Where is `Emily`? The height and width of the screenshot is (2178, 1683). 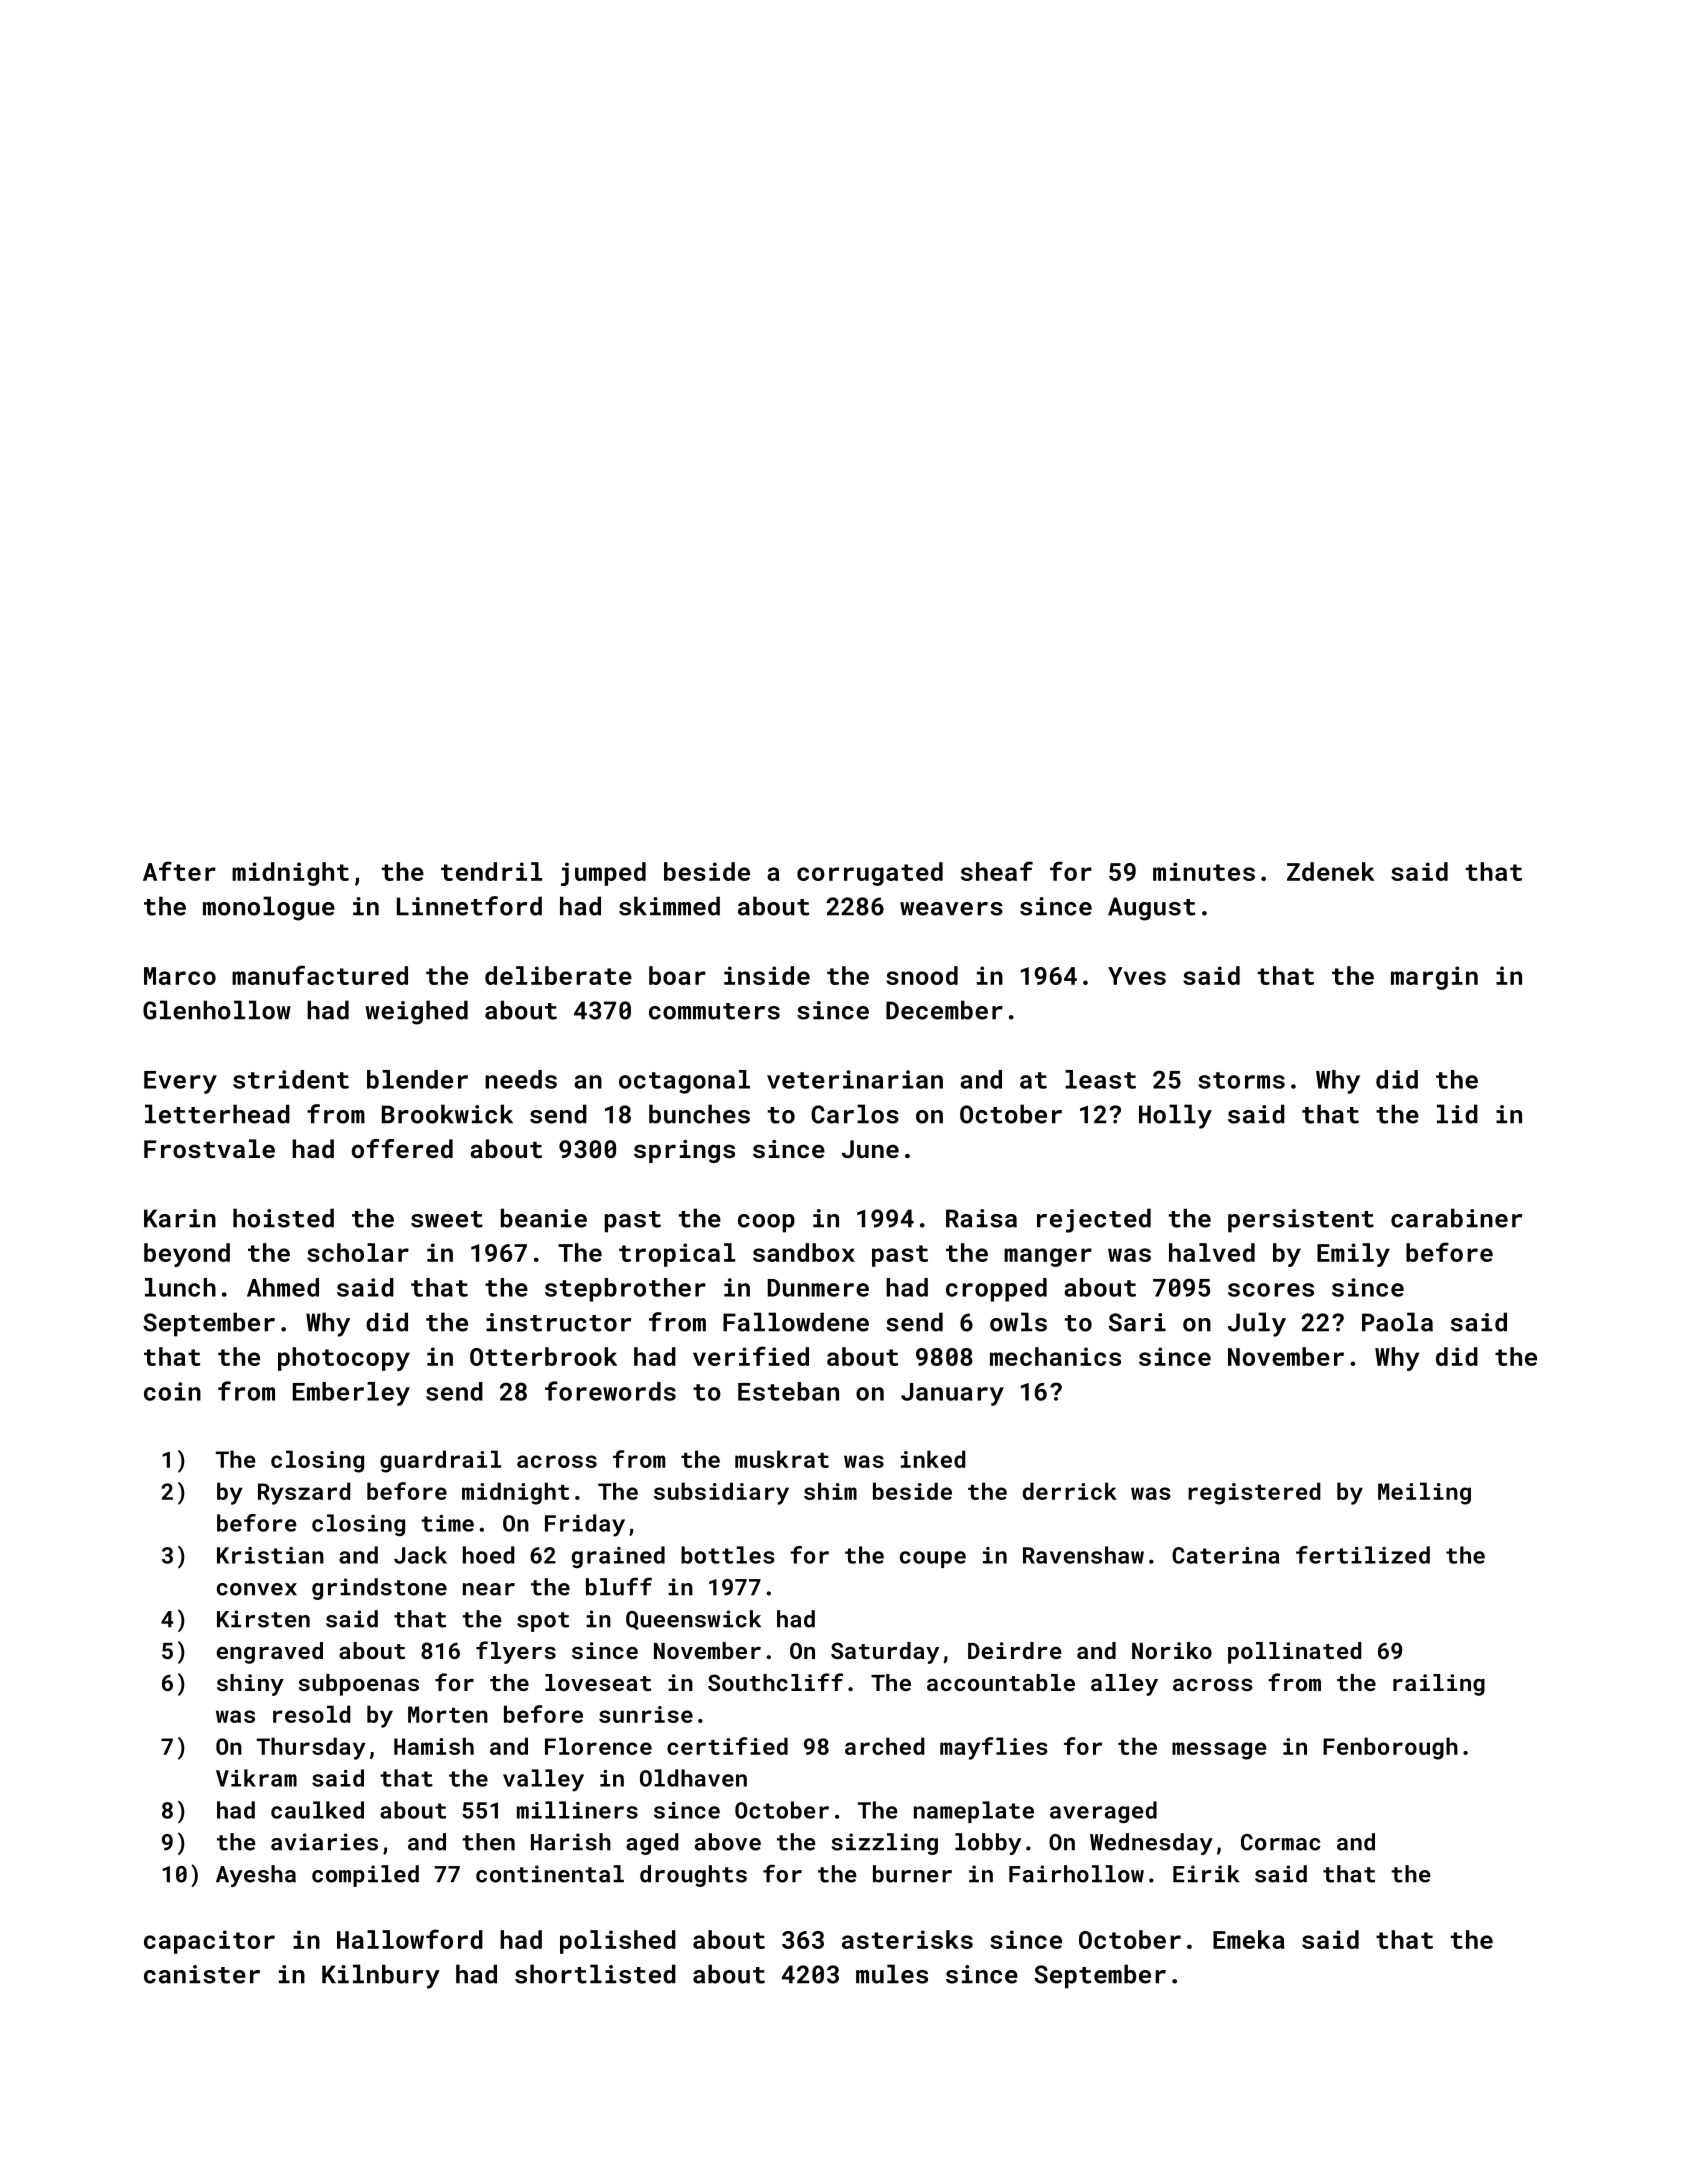 Emily is located at coordinates (1353, 1255).
